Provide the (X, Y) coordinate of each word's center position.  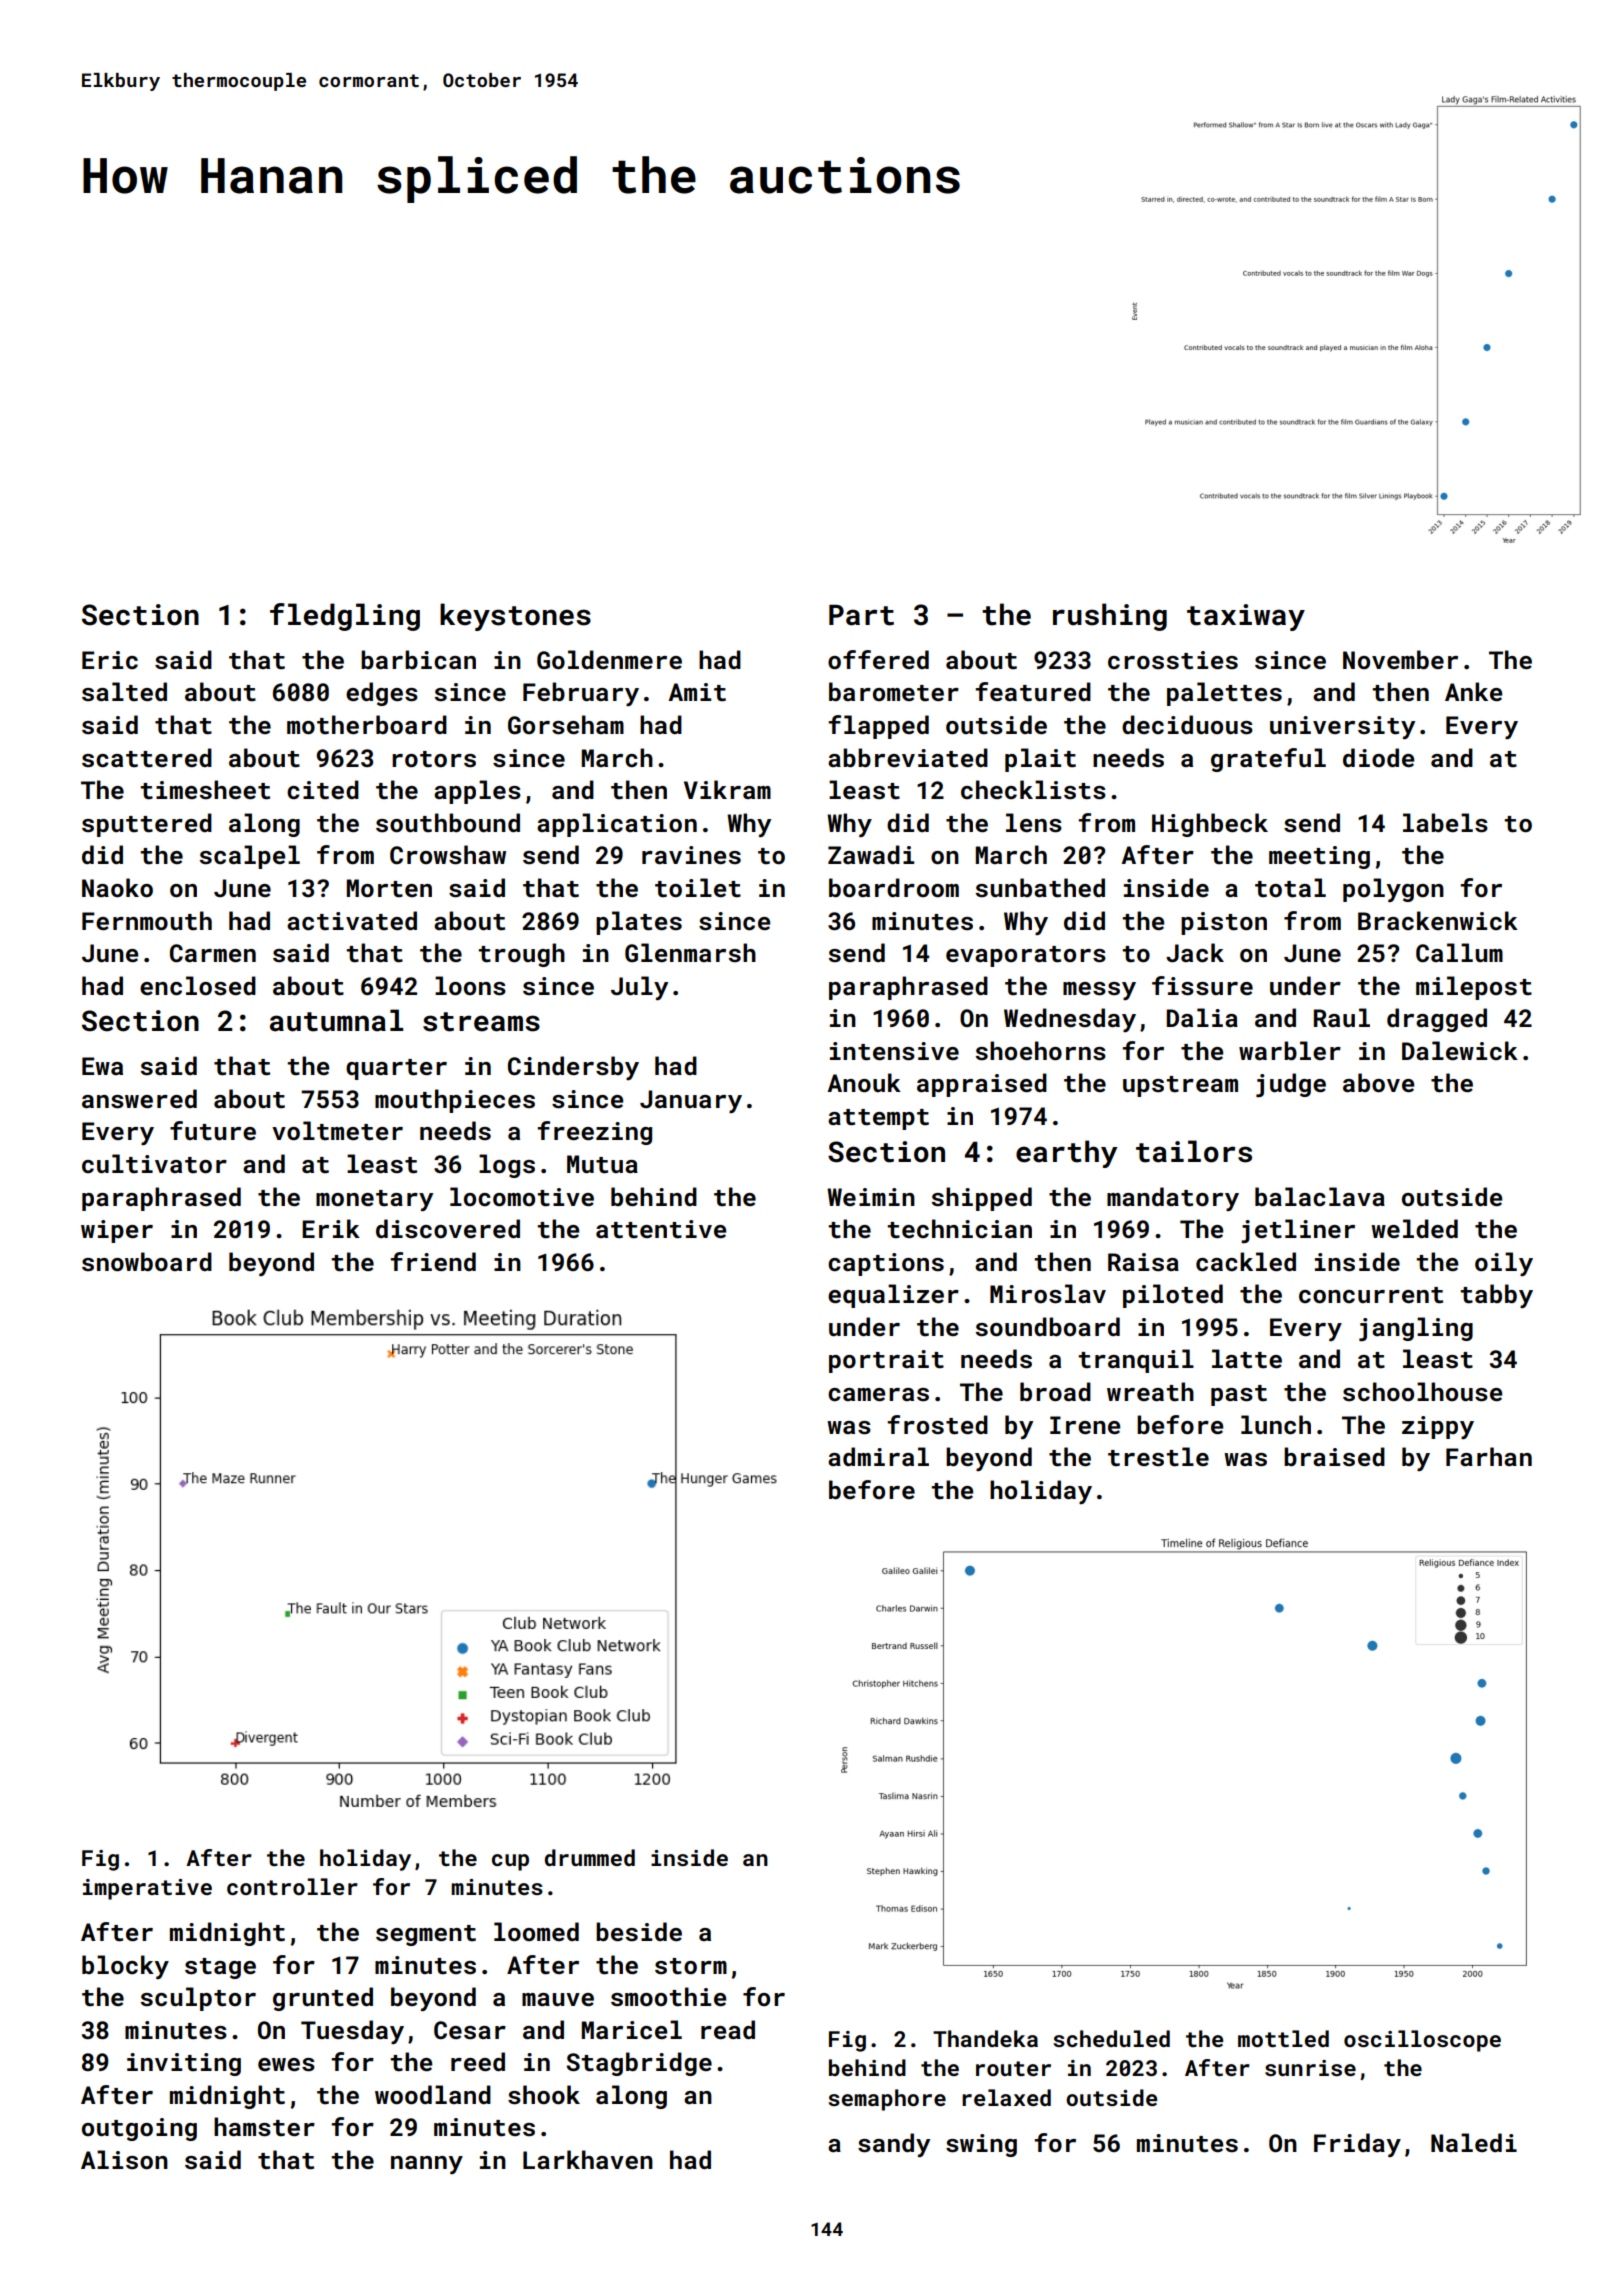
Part (861, 615)
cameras (878, 1395)
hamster (264, 2127)
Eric (110, 660)
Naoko (117, 887)
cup (510, 1862)
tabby (1496, 1296)
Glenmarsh (690, 953)
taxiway (1246, 617)
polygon (1393, 890)
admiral (878, 1456)
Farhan (1489, 1456)
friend (433, 1261)
